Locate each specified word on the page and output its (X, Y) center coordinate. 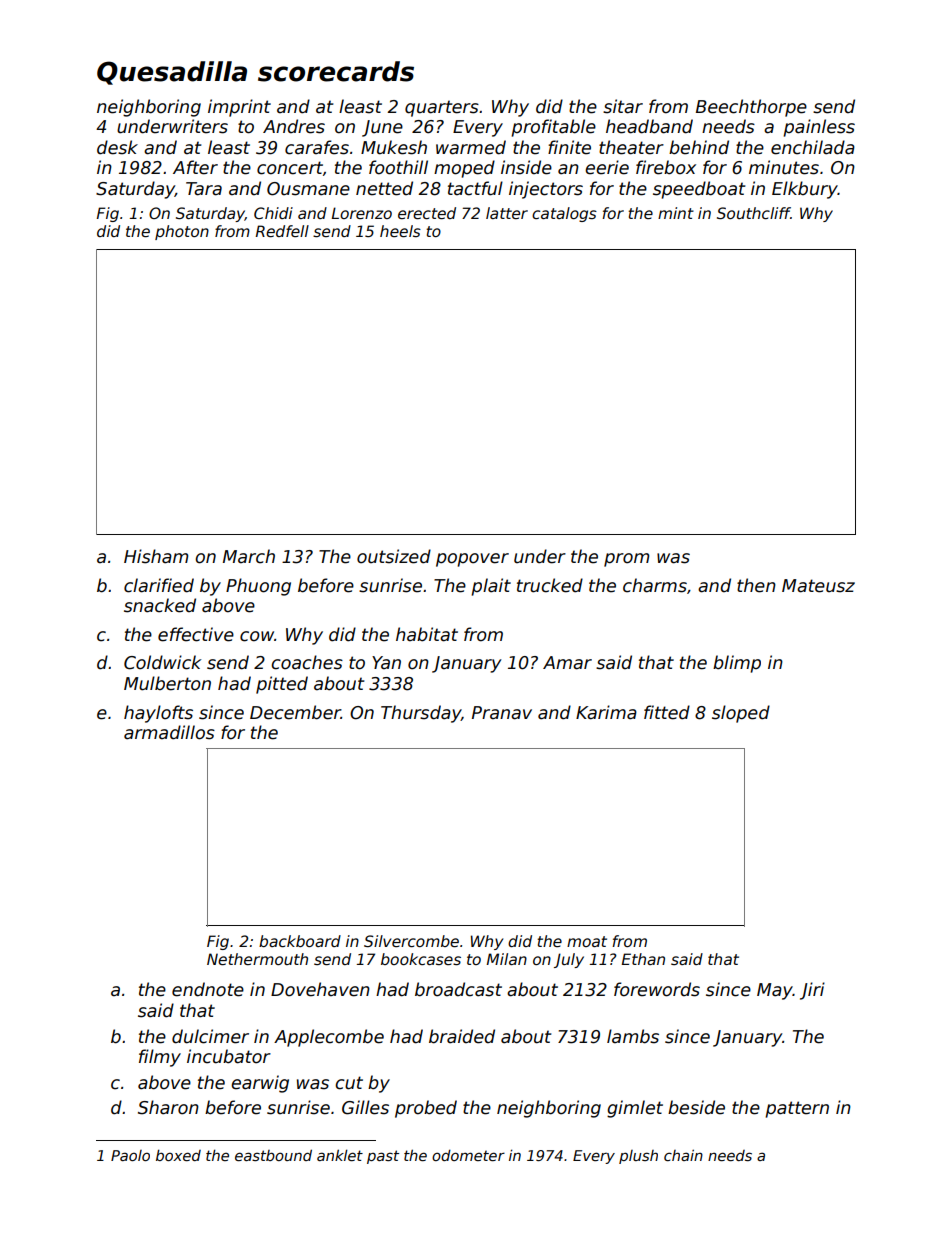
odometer (468, 1155)
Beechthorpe (751, 108)
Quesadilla (172, 73)
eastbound (273, 1155)
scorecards (336, 71)
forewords (657, 989)
